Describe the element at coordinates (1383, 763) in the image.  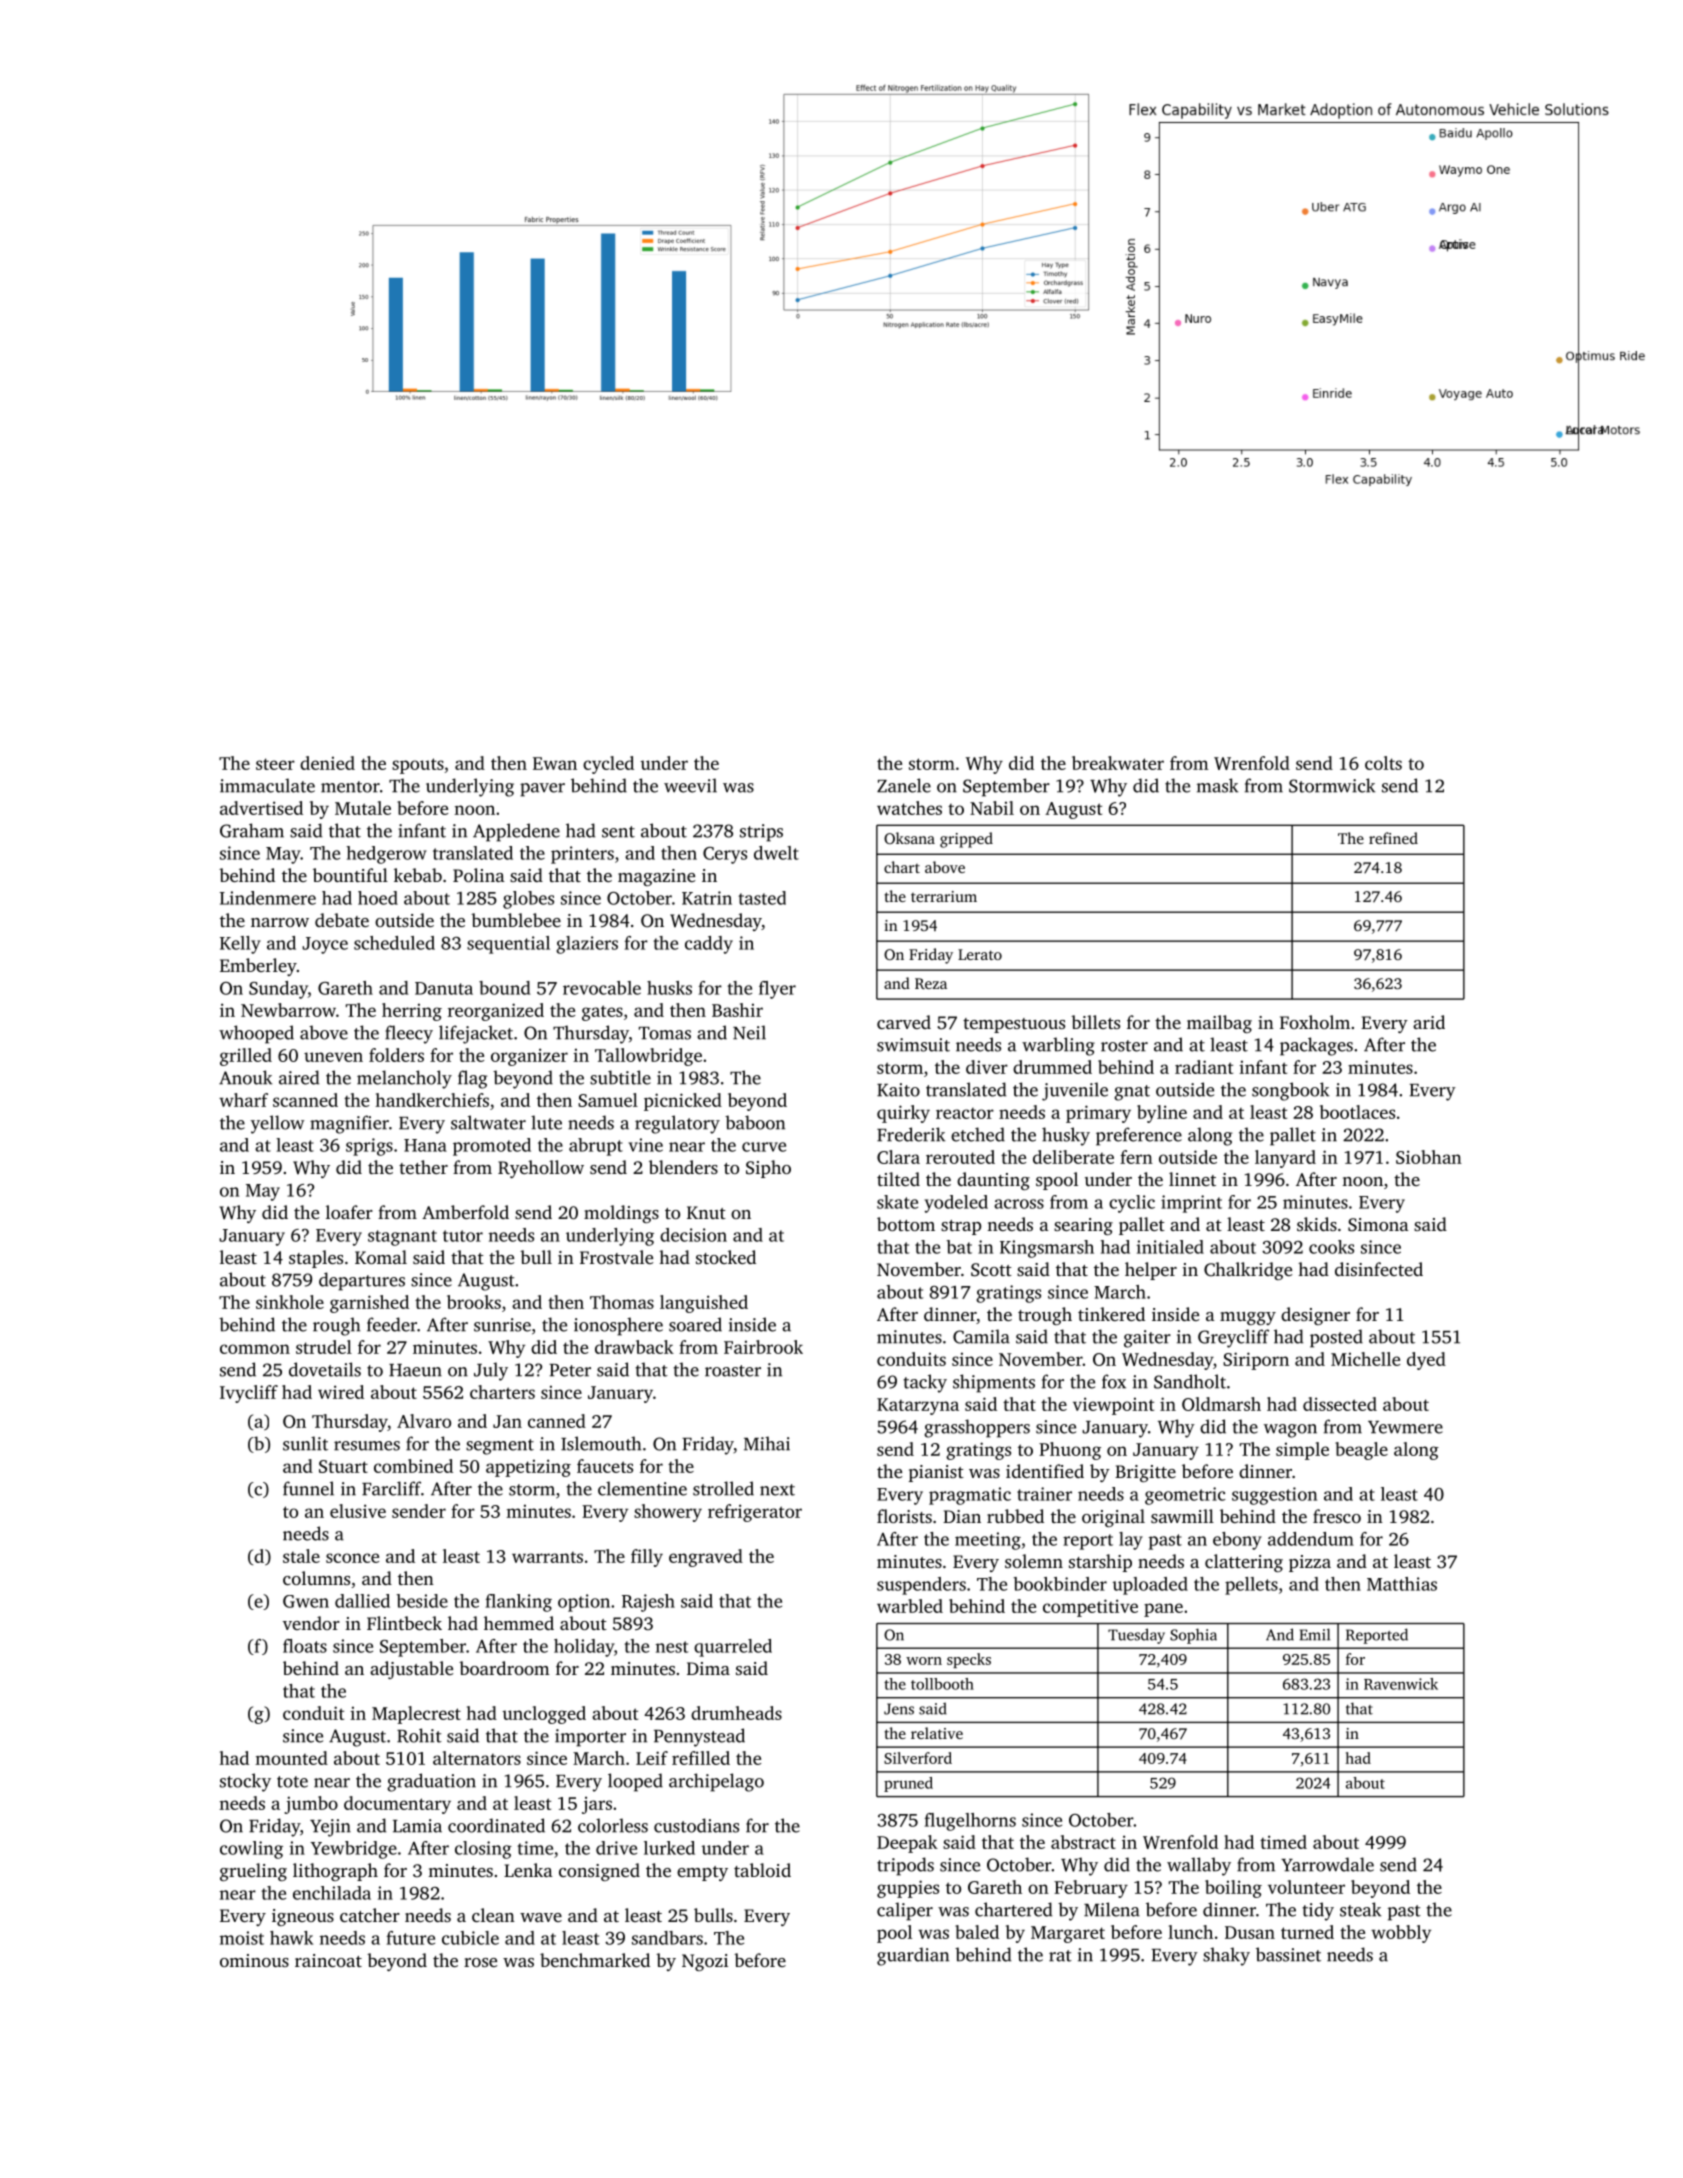
I see `colts` at that location.
